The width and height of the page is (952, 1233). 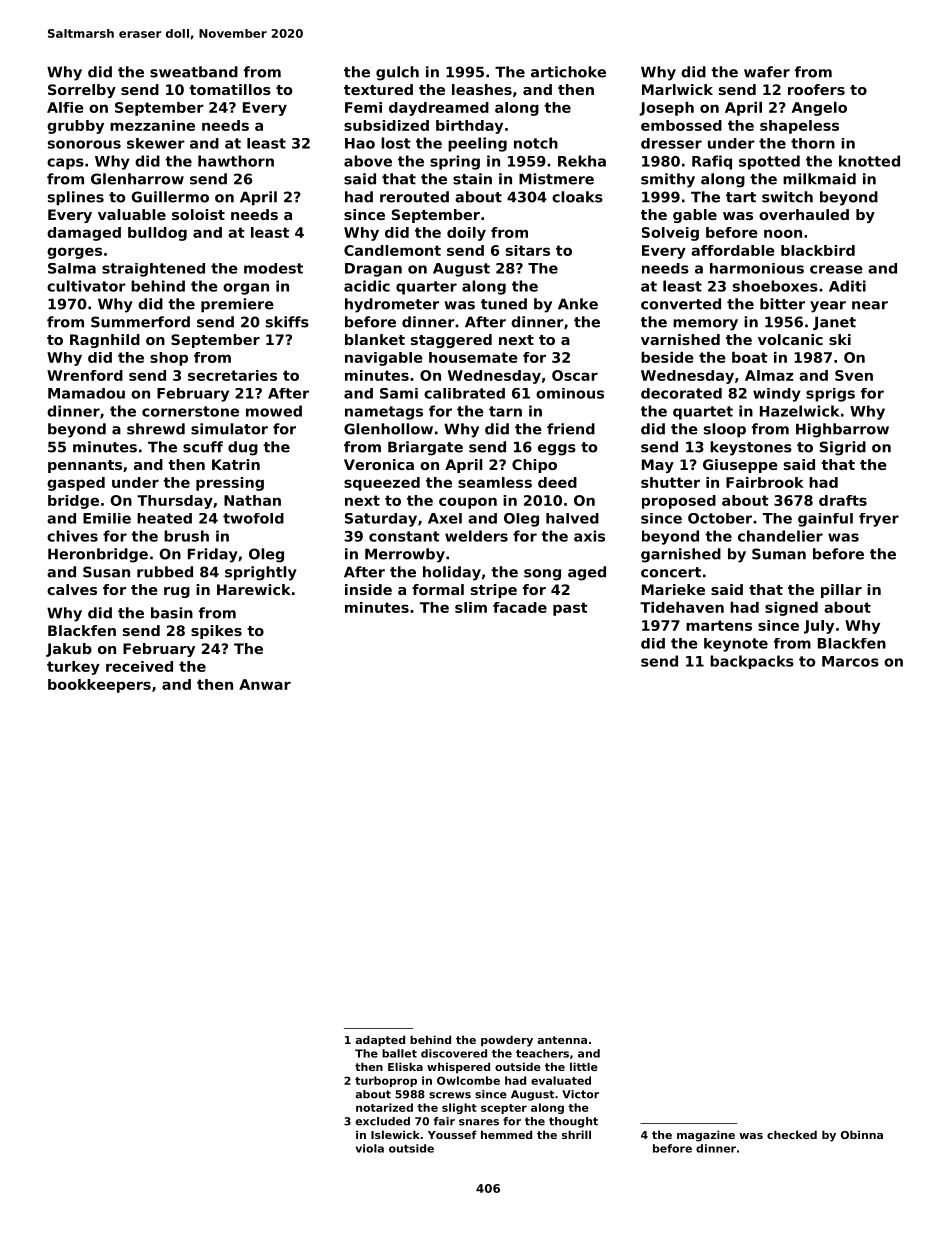 What do you see at coordinates (562, 1040) in the page?
I see `antenna` at bounding box center [562, 1040].
